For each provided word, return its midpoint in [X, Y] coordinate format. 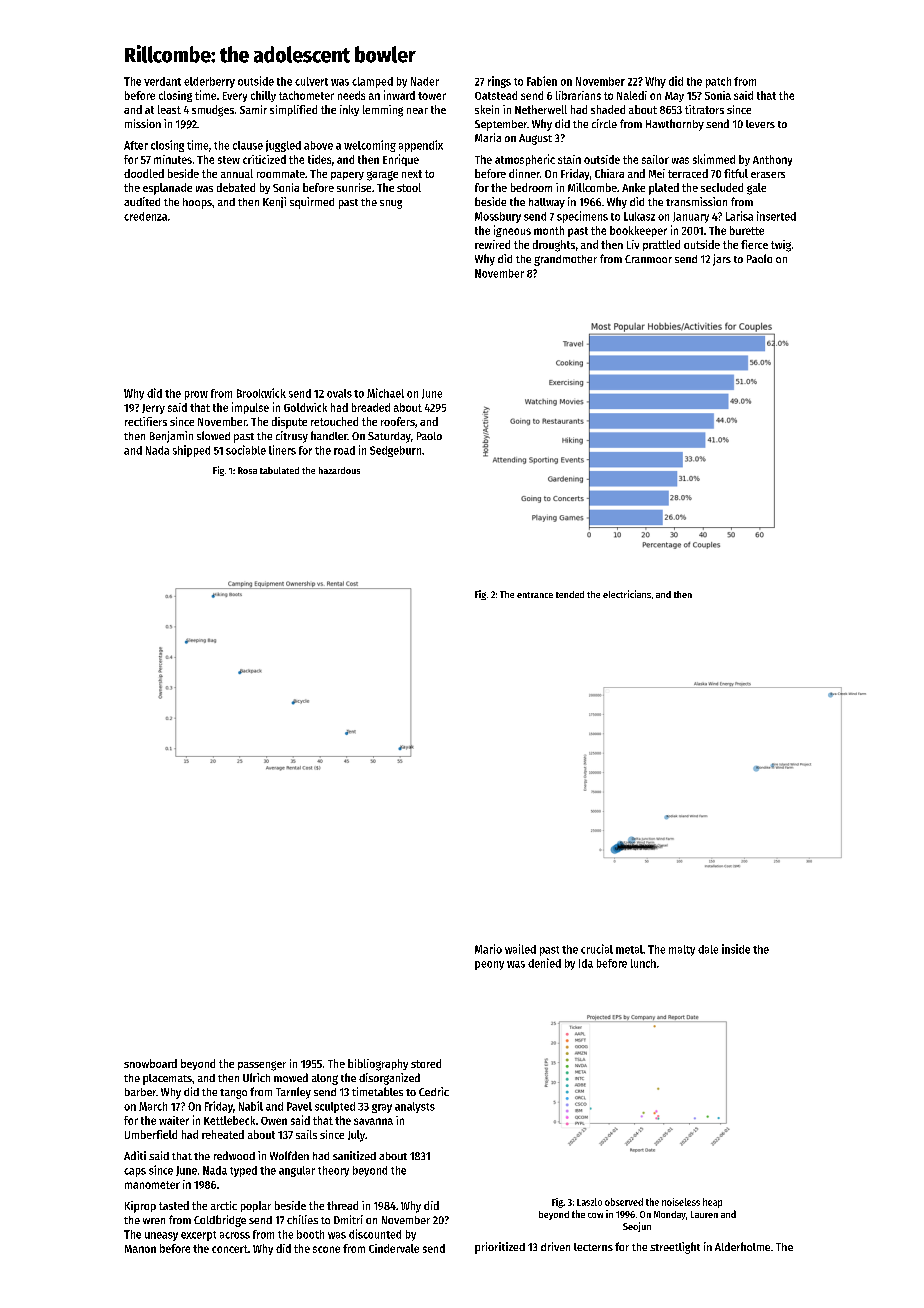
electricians [627, 594]
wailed [520, 949]
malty [682, 950]
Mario [488, 949]
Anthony [772, 160]
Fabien [542, 81]
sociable [246, 450]
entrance [535, 595]
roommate [281, 174]
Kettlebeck [229, 1120]
